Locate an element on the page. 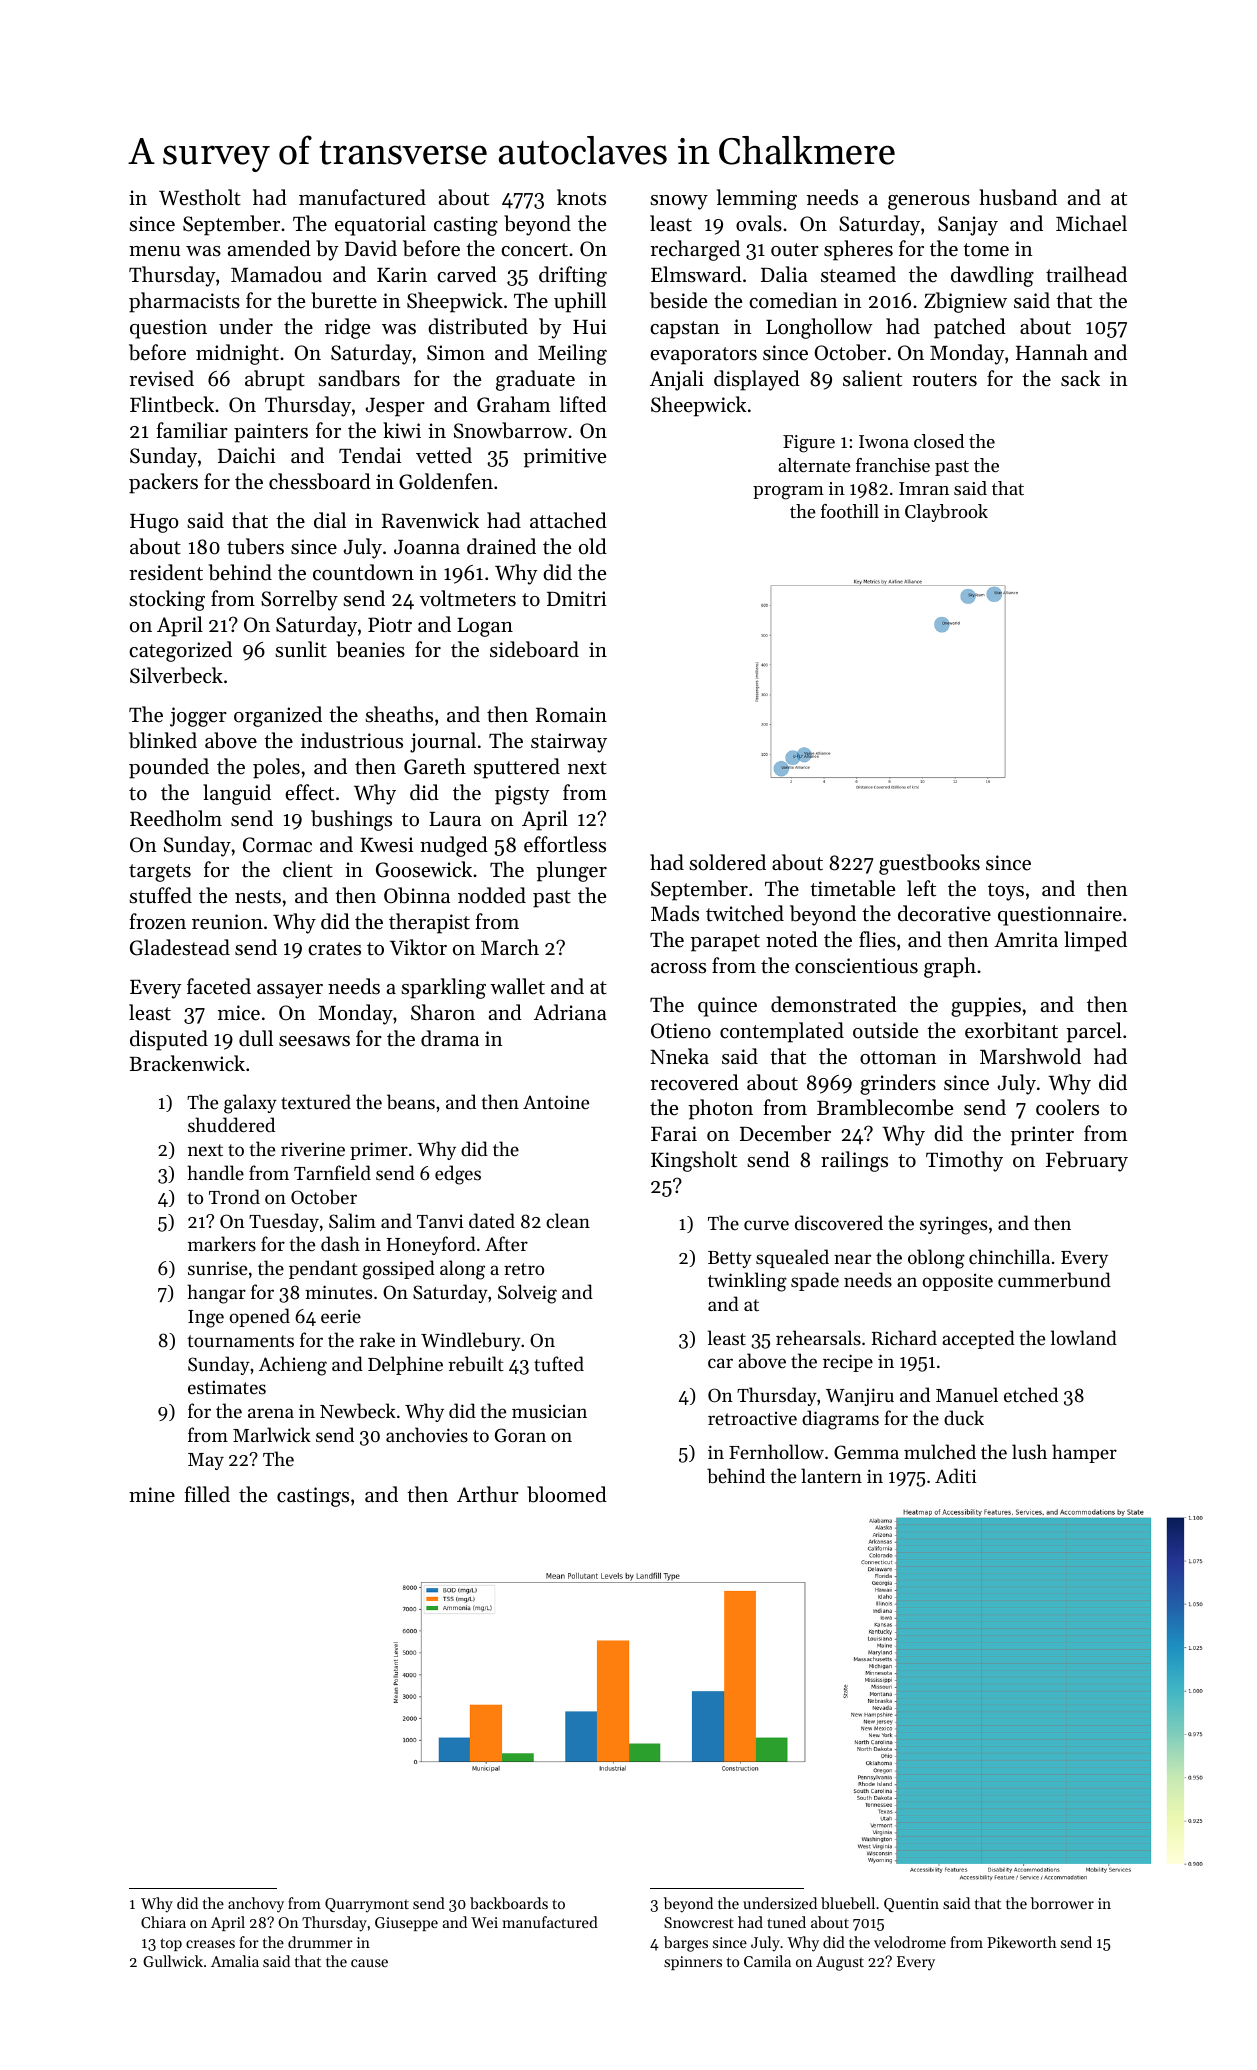  Newbeck is located at coordinates (358, 1411).
